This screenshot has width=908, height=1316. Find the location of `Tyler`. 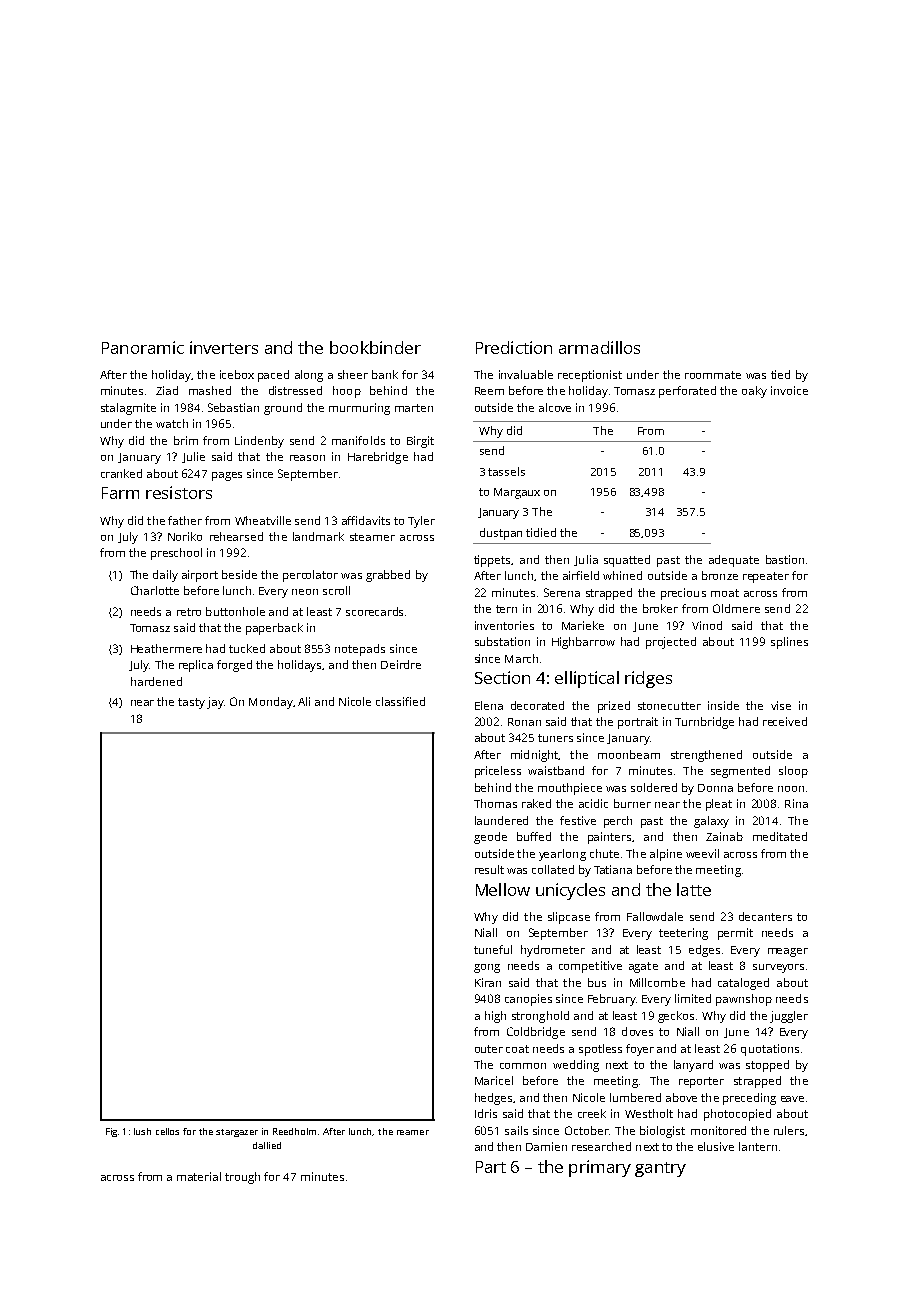

Tyler is located at coordinates (421, 522).
